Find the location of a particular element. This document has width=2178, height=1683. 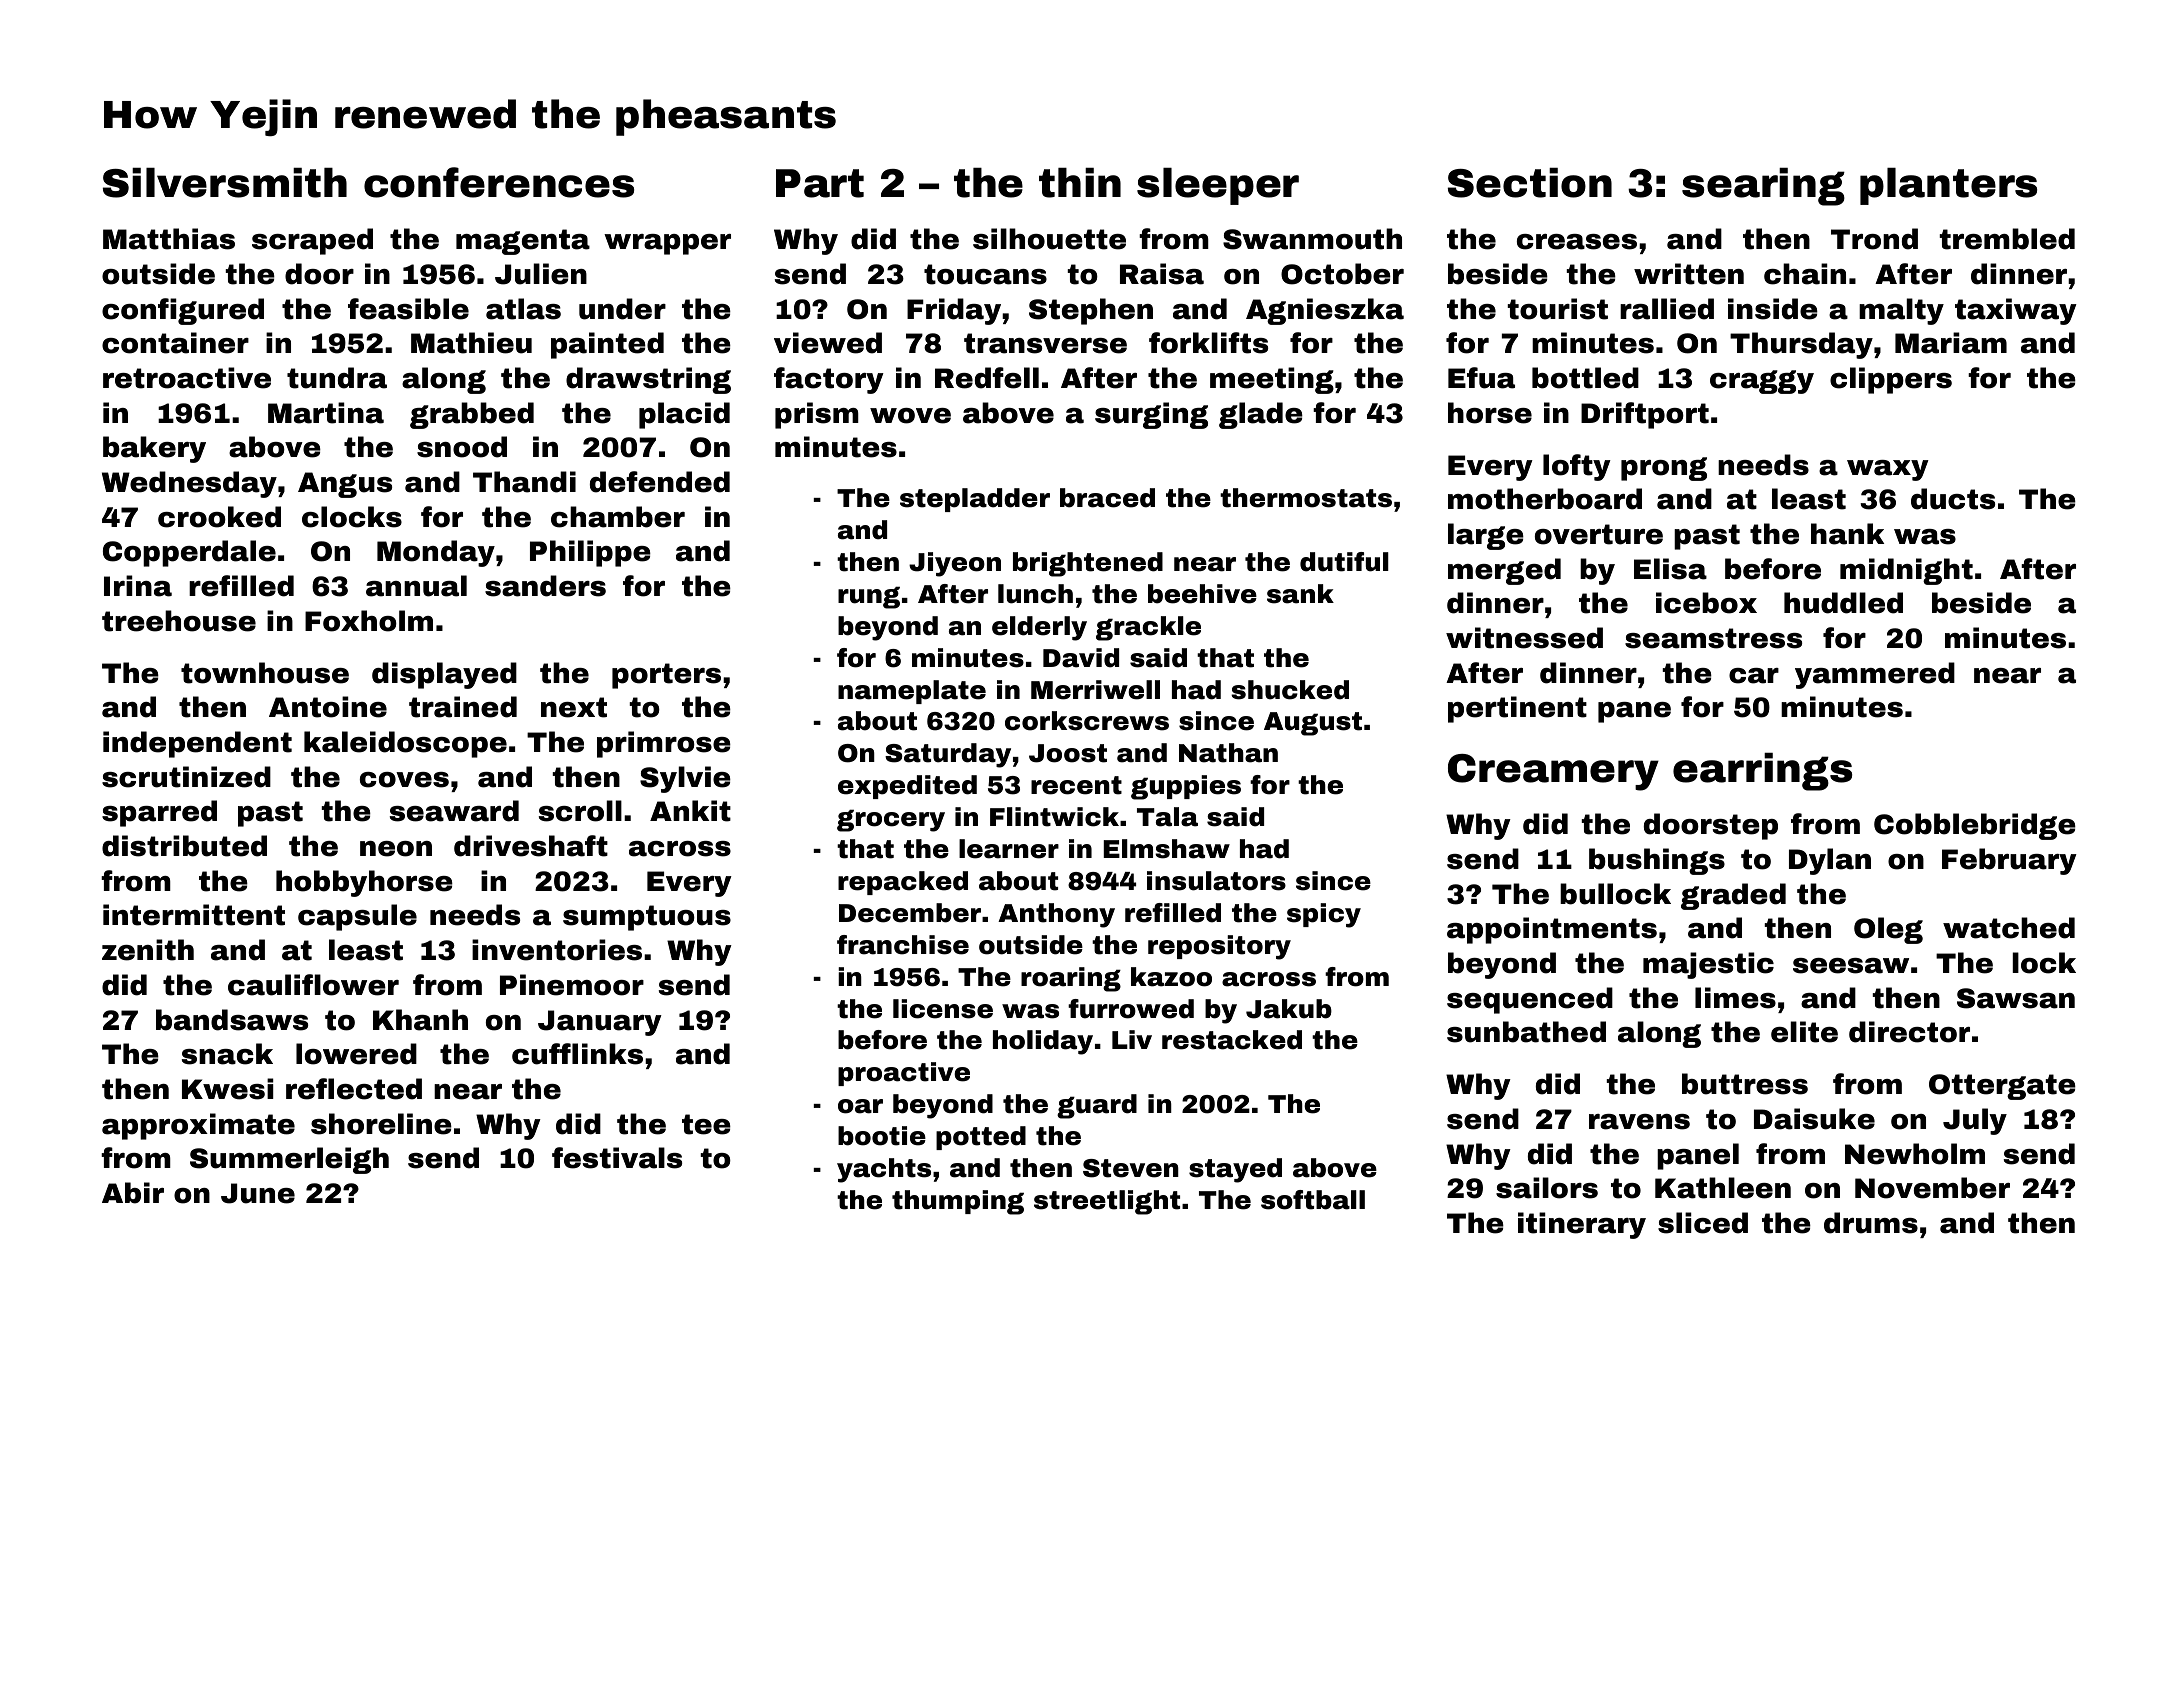

zenith is located at coordinates (148, 950).
